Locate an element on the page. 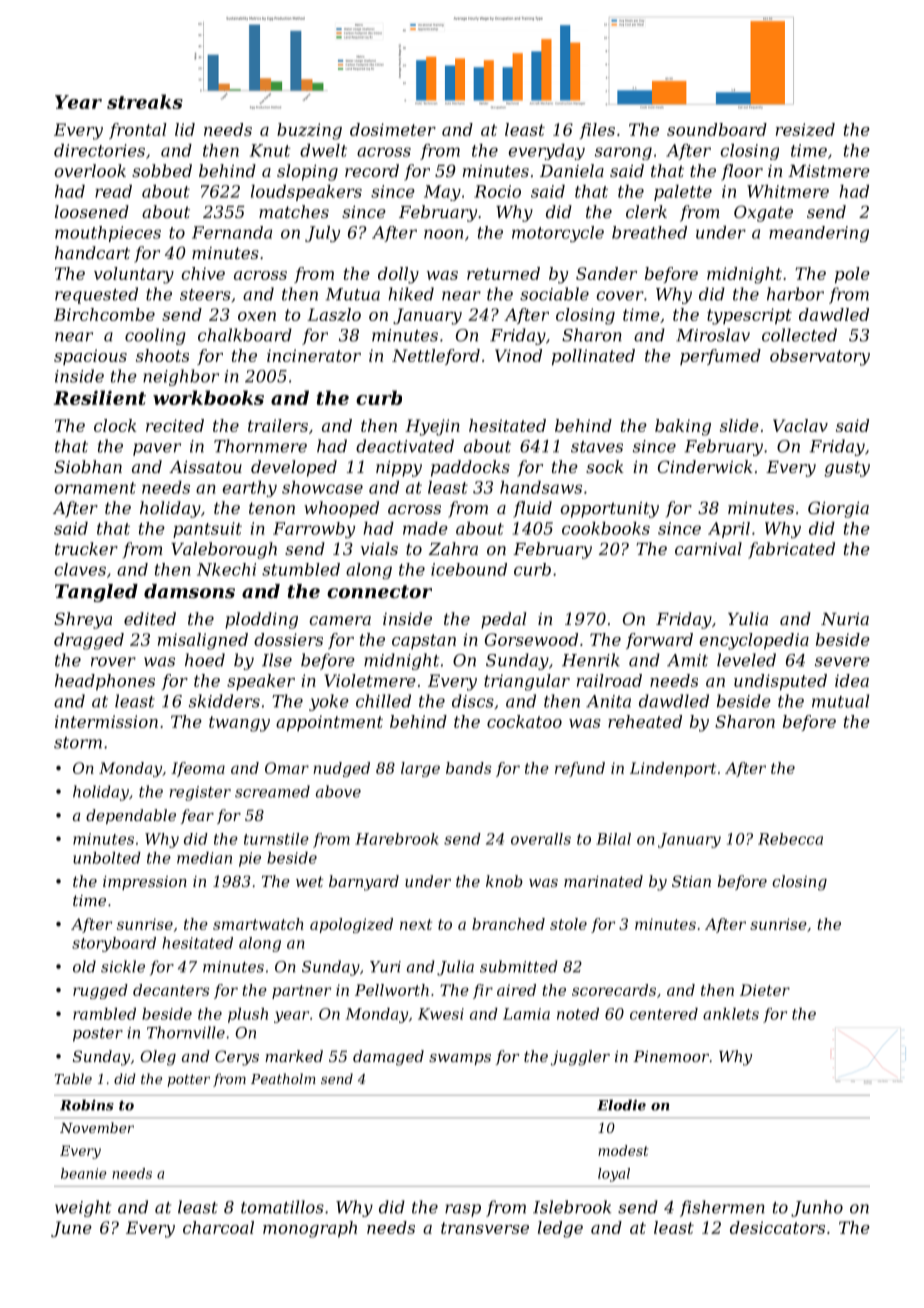  deactivated is located at coordinates (405, 446).
